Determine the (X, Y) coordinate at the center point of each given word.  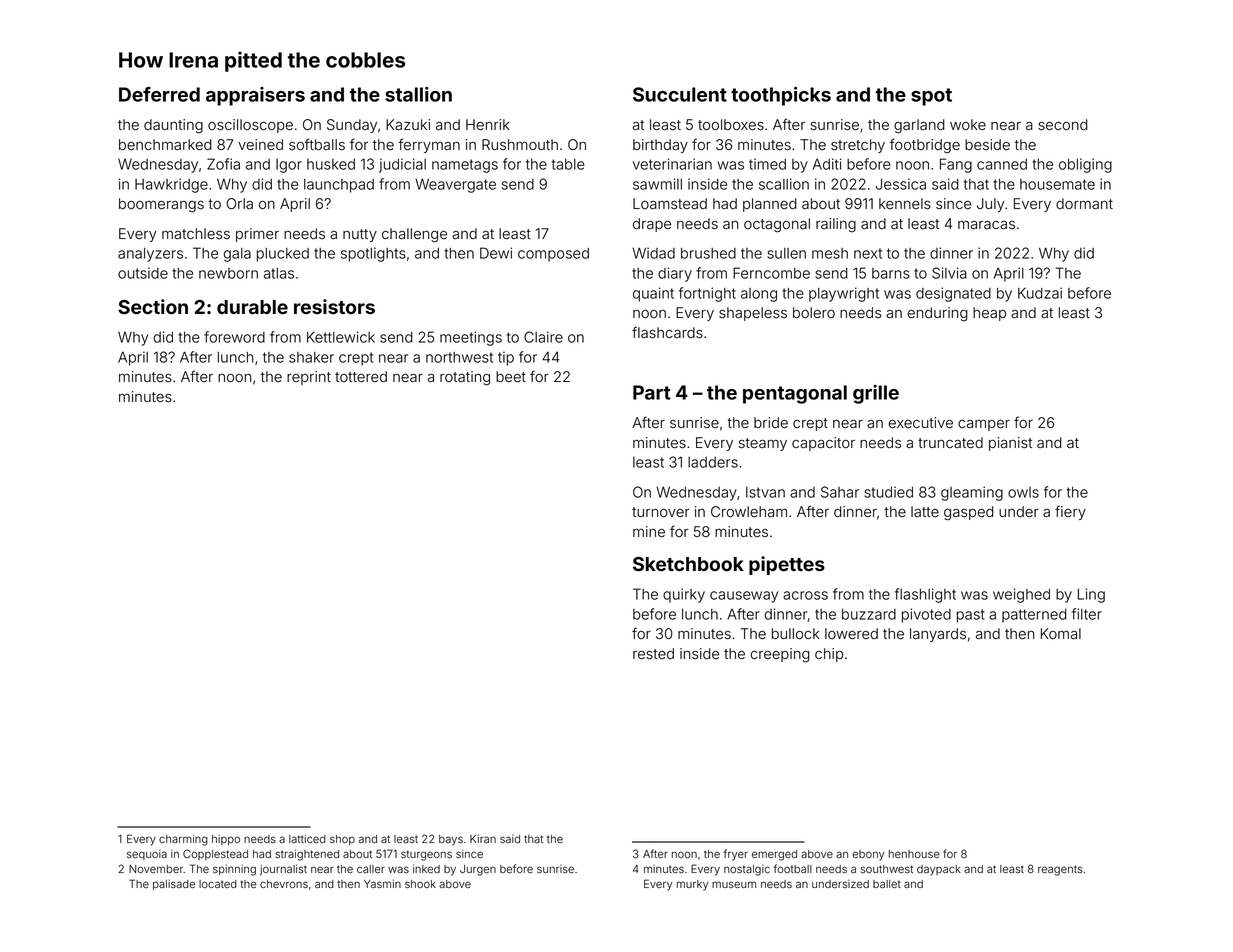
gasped (969, 513)
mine (649, 532)
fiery (1070, 512)
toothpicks (781, 96)
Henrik (488, 125)
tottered (361, 377)
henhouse (914, 854)
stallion (418, 94)
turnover (660, 512)
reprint (309, 378)
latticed (307, 838)
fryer (736, 855)
